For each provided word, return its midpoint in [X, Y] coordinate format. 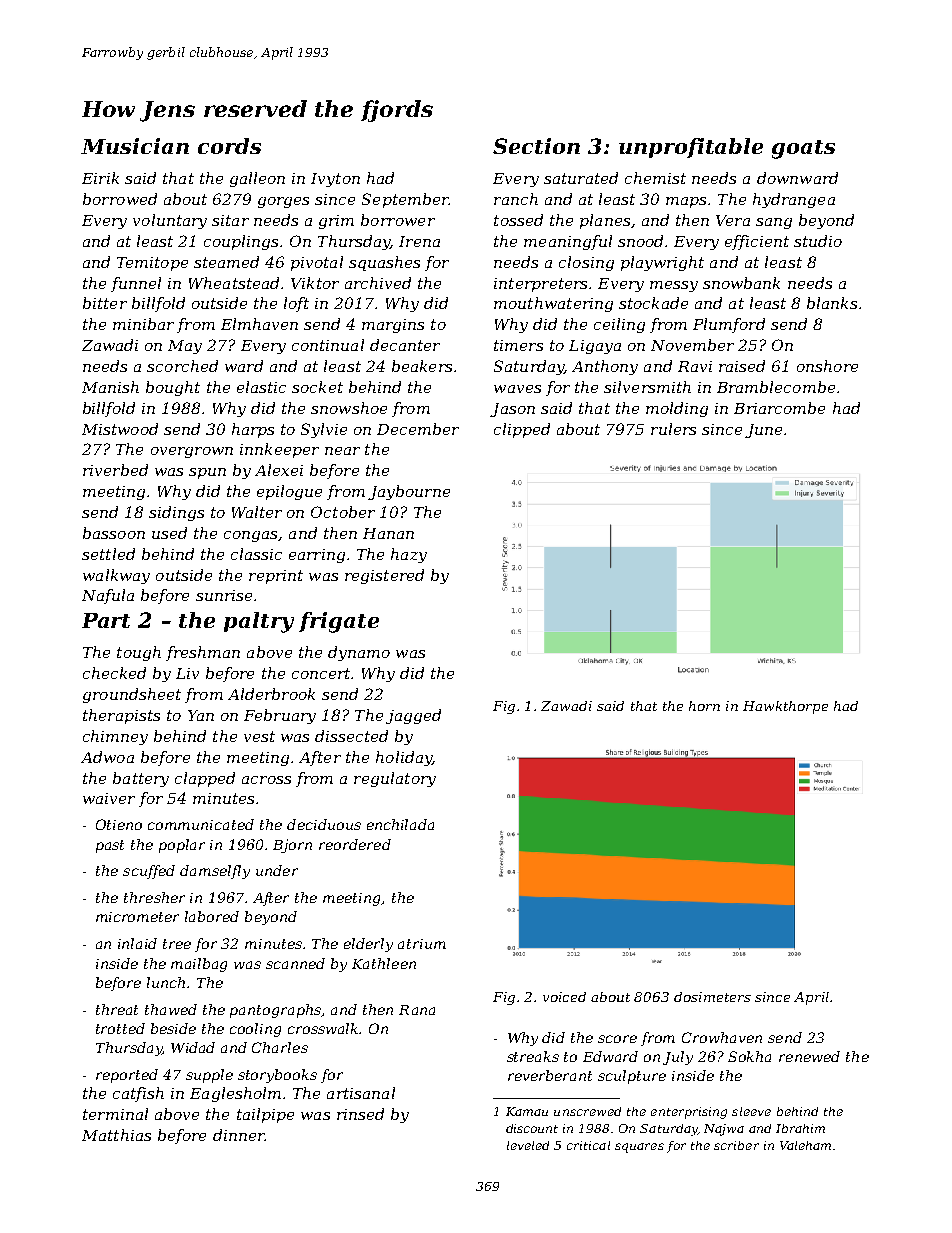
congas [250, 536]
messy [674, 286]
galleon [257, 179]
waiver [109, 798]
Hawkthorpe [785, 707]
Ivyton [335, 180]
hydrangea [794, 200]
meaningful [568, 242]
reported [127, 1076]
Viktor [315, 283]
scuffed [149, 872]
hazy [409, 555]
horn [704, 706]
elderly [368, 945]
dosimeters [712, 997]
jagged [413, 716]
